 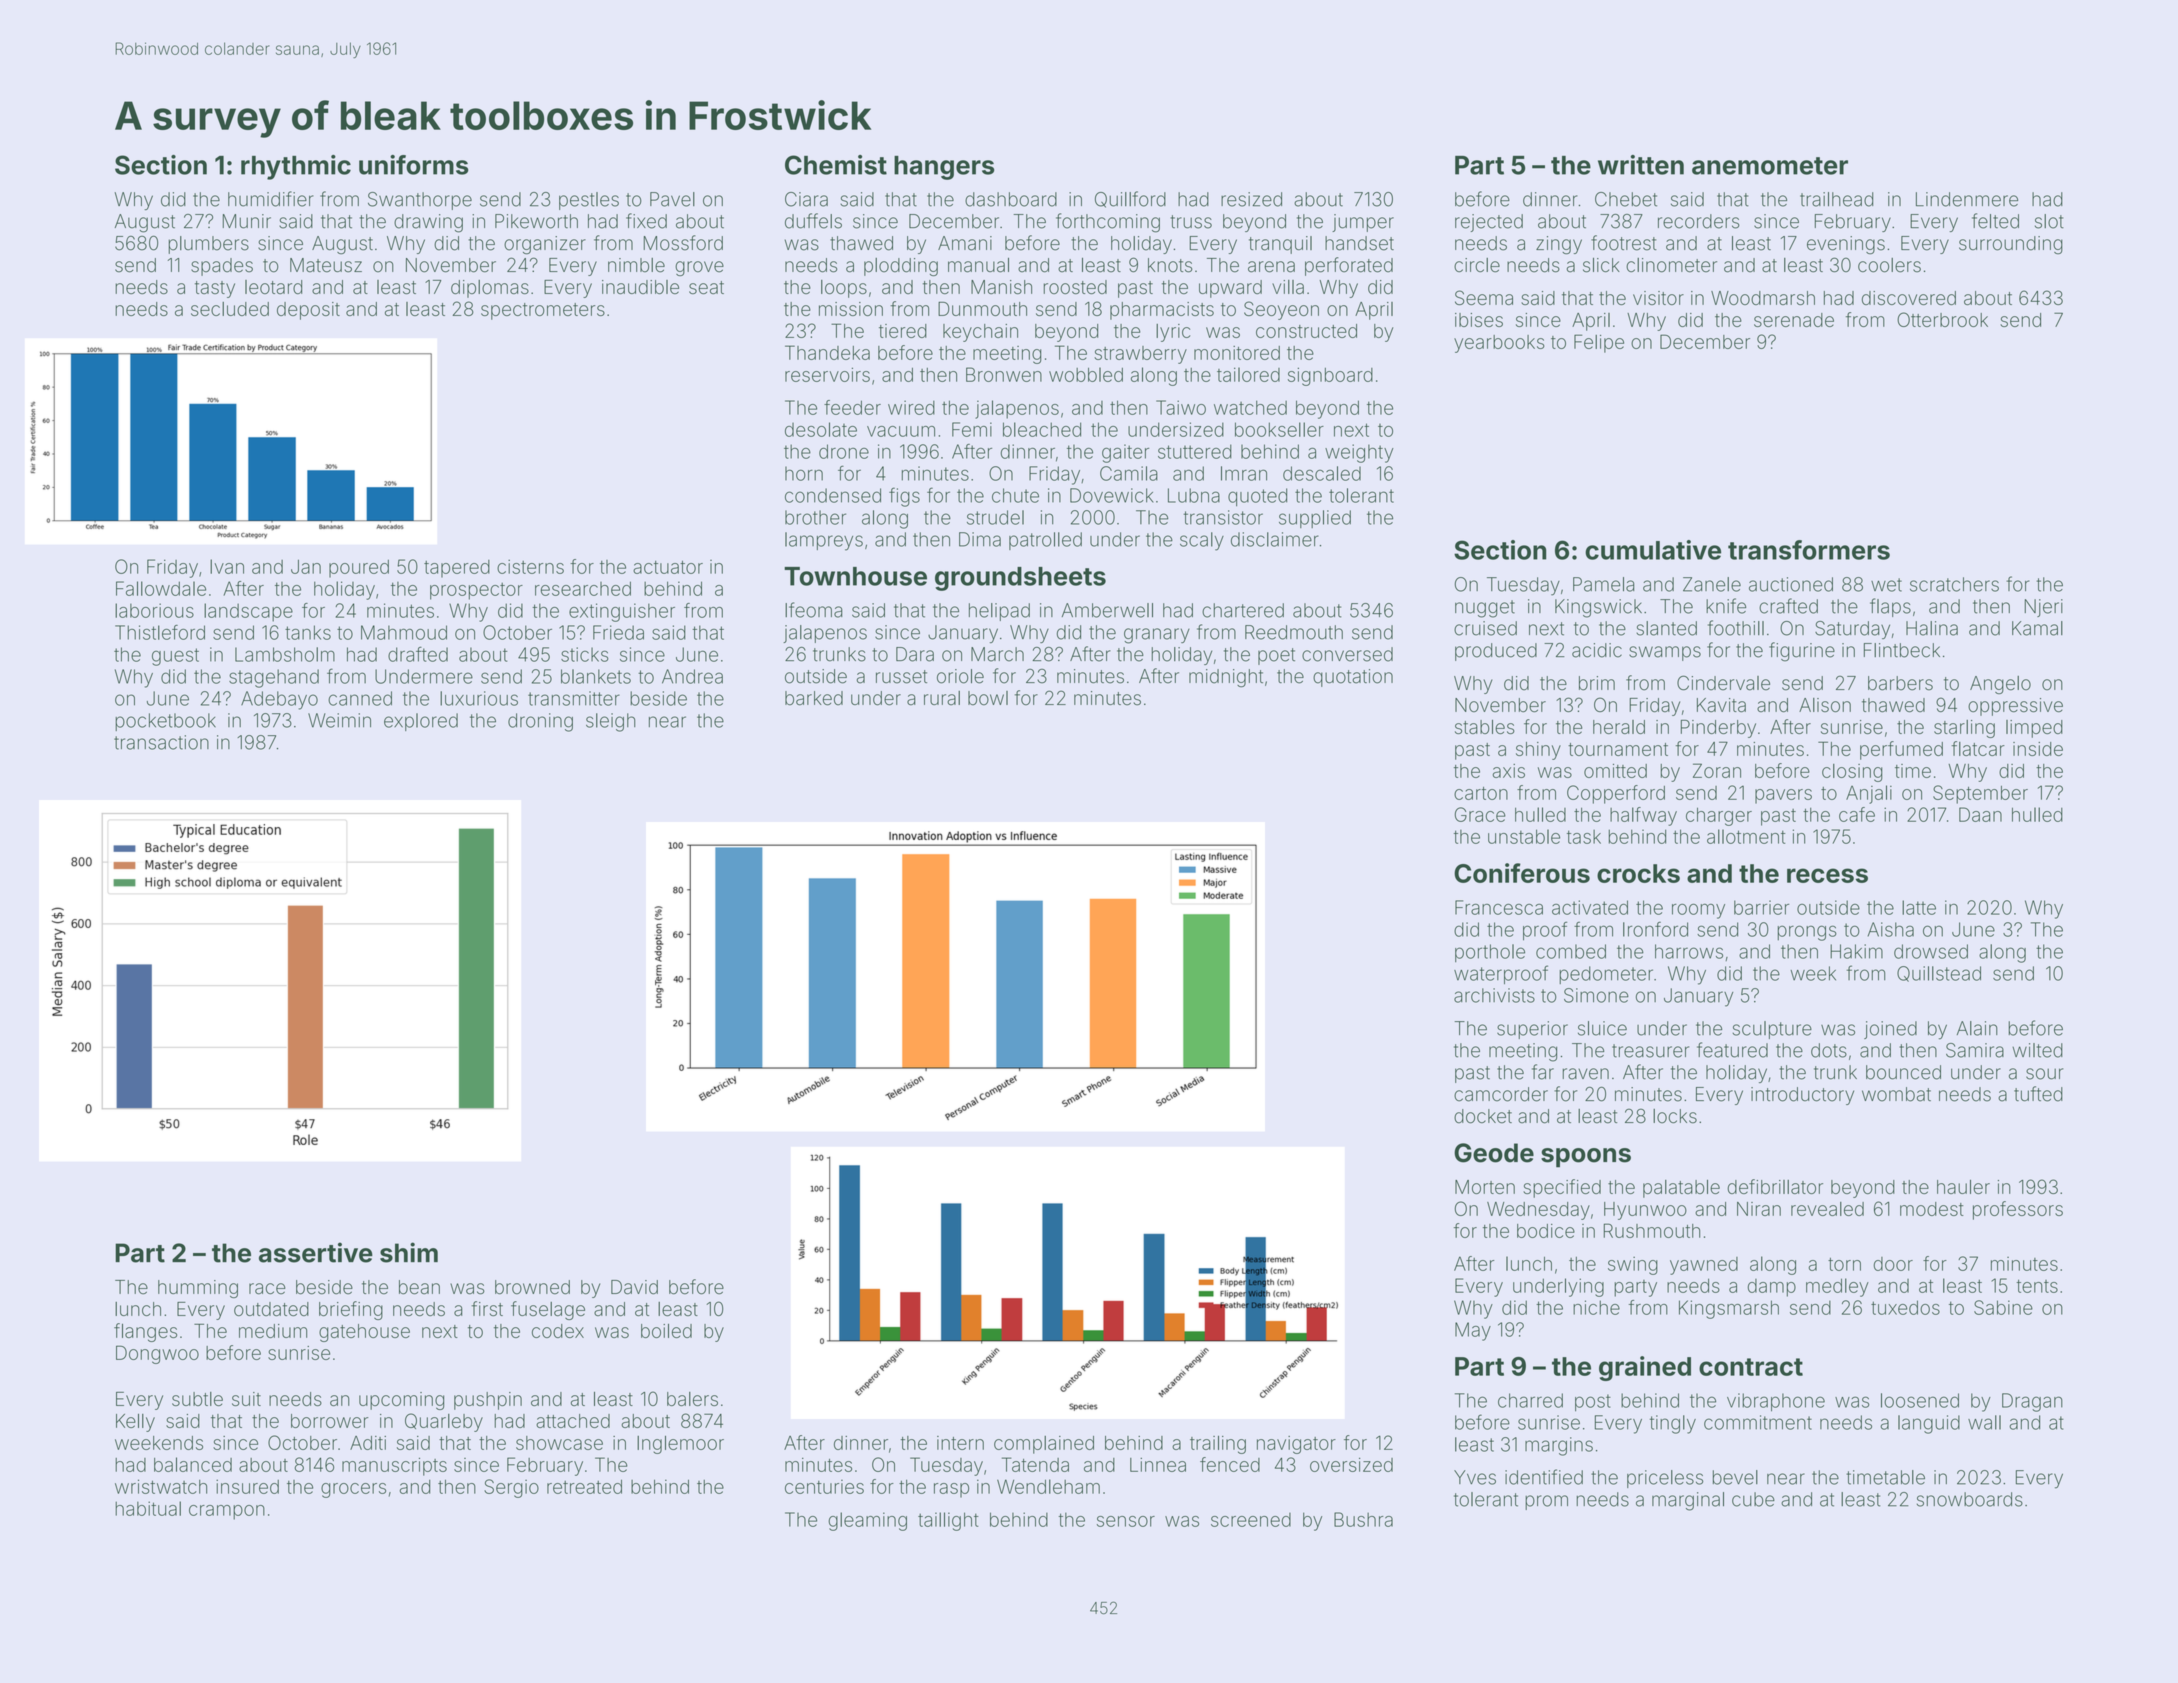 I want to click on rhythmic, so click(x=296, y=167).
